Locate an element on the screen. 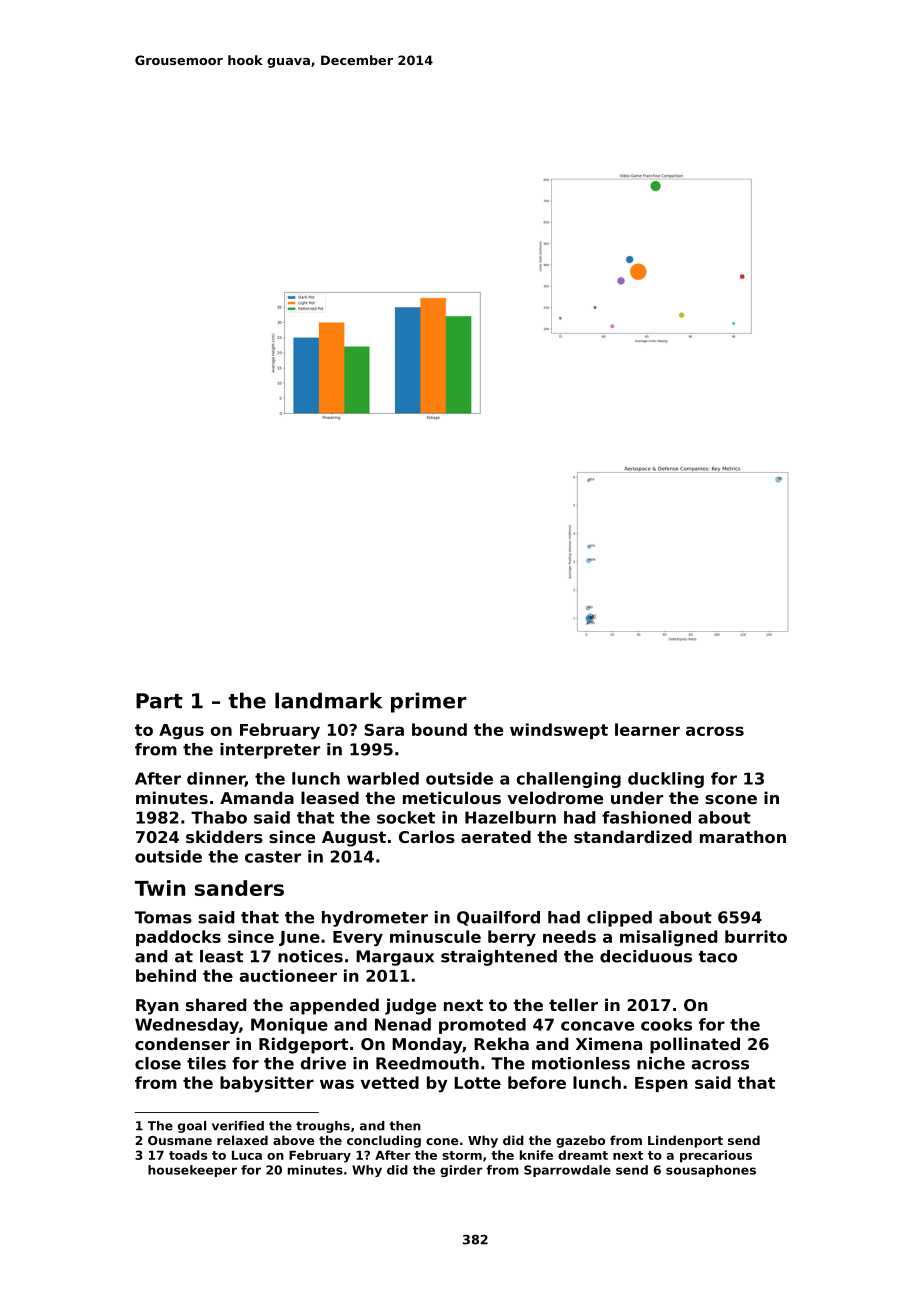  concluding is located at coordinates (384, 1141).
